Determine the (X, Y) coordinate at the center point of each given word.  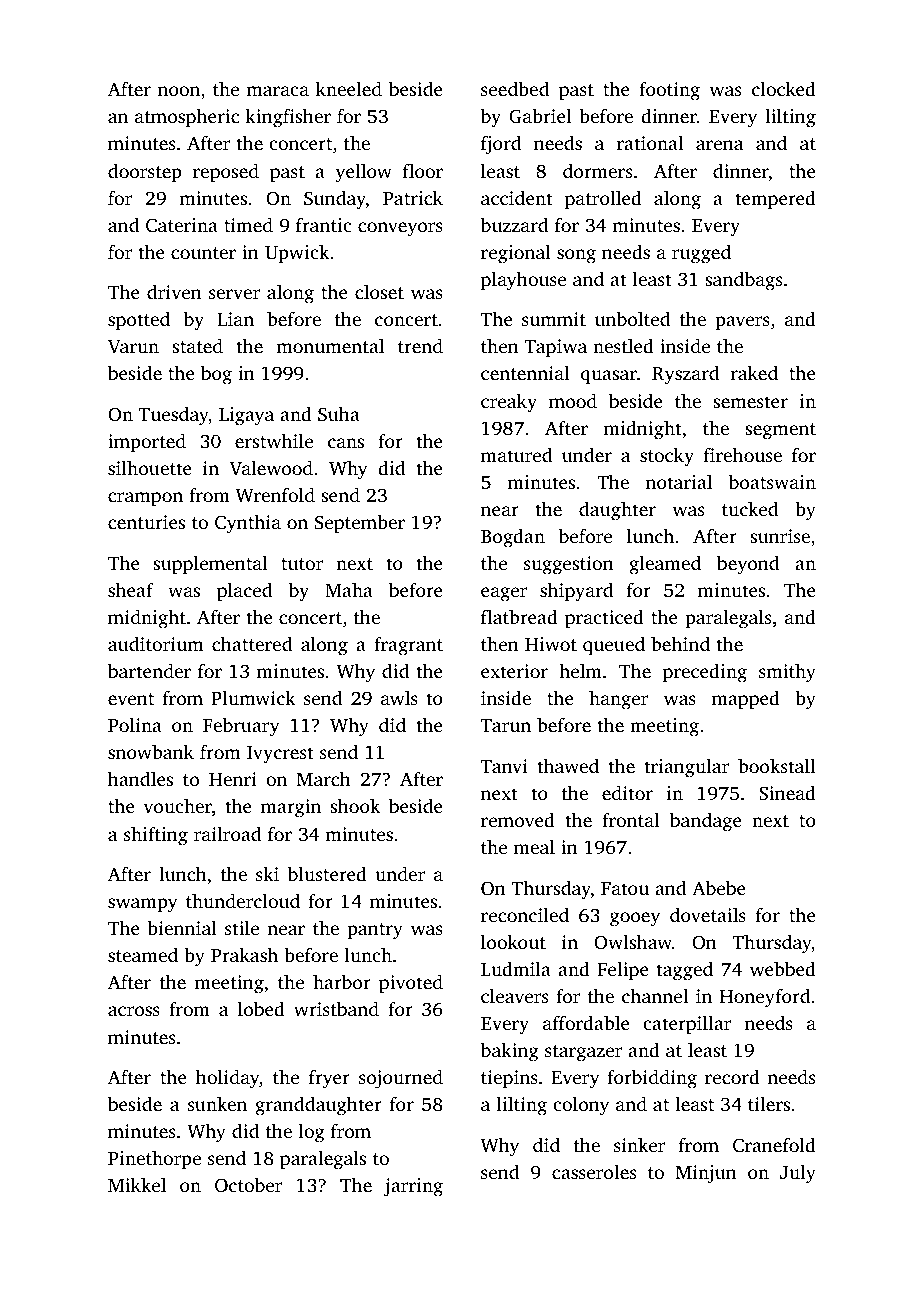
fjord (501, 145)
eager (504, 594)
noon (179, 91)
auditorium (156, 643)
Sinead (787, 793)
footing (669, 91)
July (798, 1174)
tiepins (509, 1079)
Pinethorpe (154, 1160)
